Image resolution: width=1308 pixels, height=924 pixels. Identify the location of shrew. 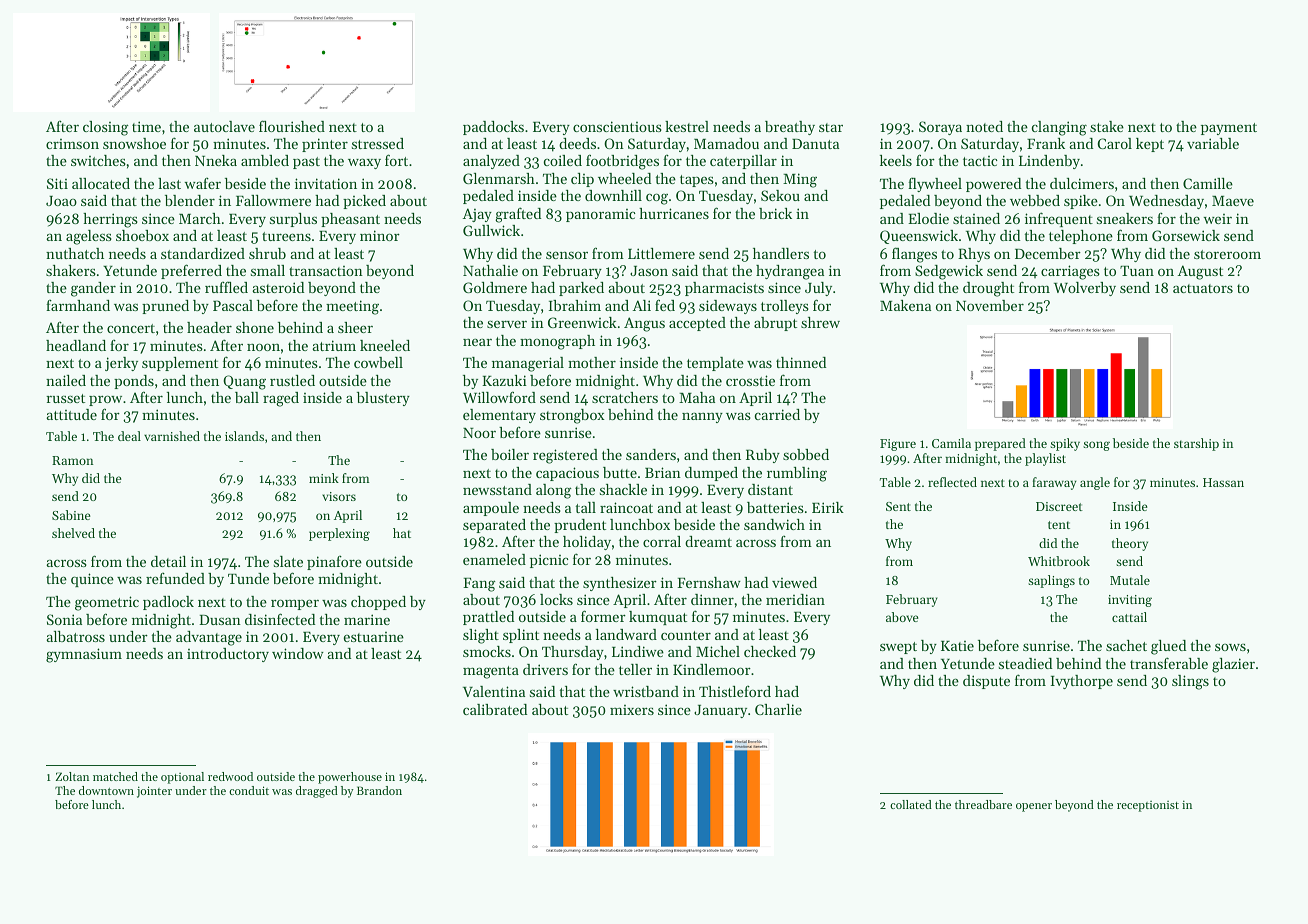
(820, 322).
